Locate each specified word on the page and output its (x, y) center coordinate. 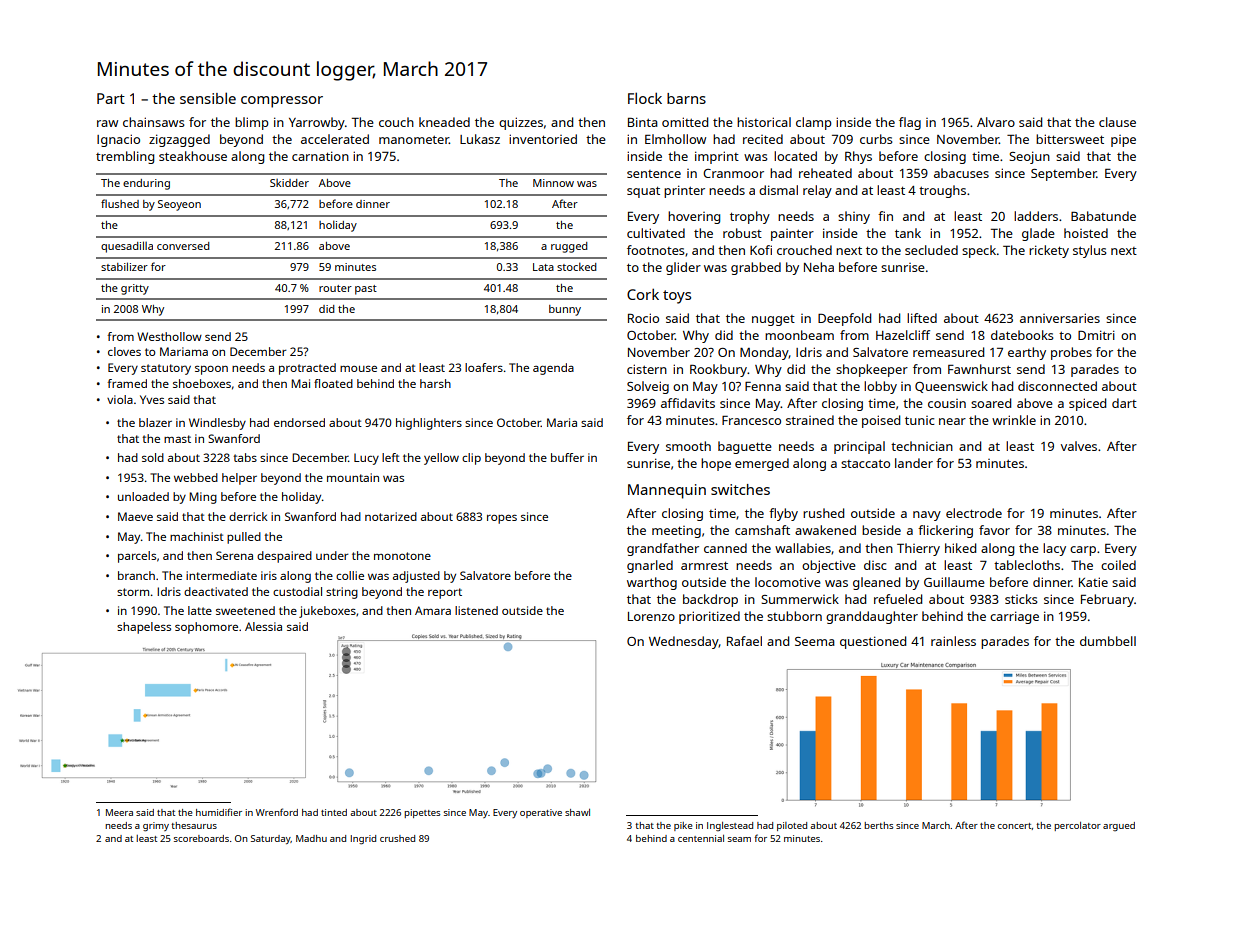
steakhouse (193, 156)
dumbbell (1108, 641)
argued (1119, 826)
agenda (553, 369)
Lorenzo (651, 616)
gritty (135, 289)
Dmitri (1096, 335)
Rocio (643, 318)
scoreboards (201, 838)
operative (541, 813)
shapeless (144, 628)
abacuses (961, 173)
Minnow (553, 183)
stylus (1090, 251)
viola (120, 399)
